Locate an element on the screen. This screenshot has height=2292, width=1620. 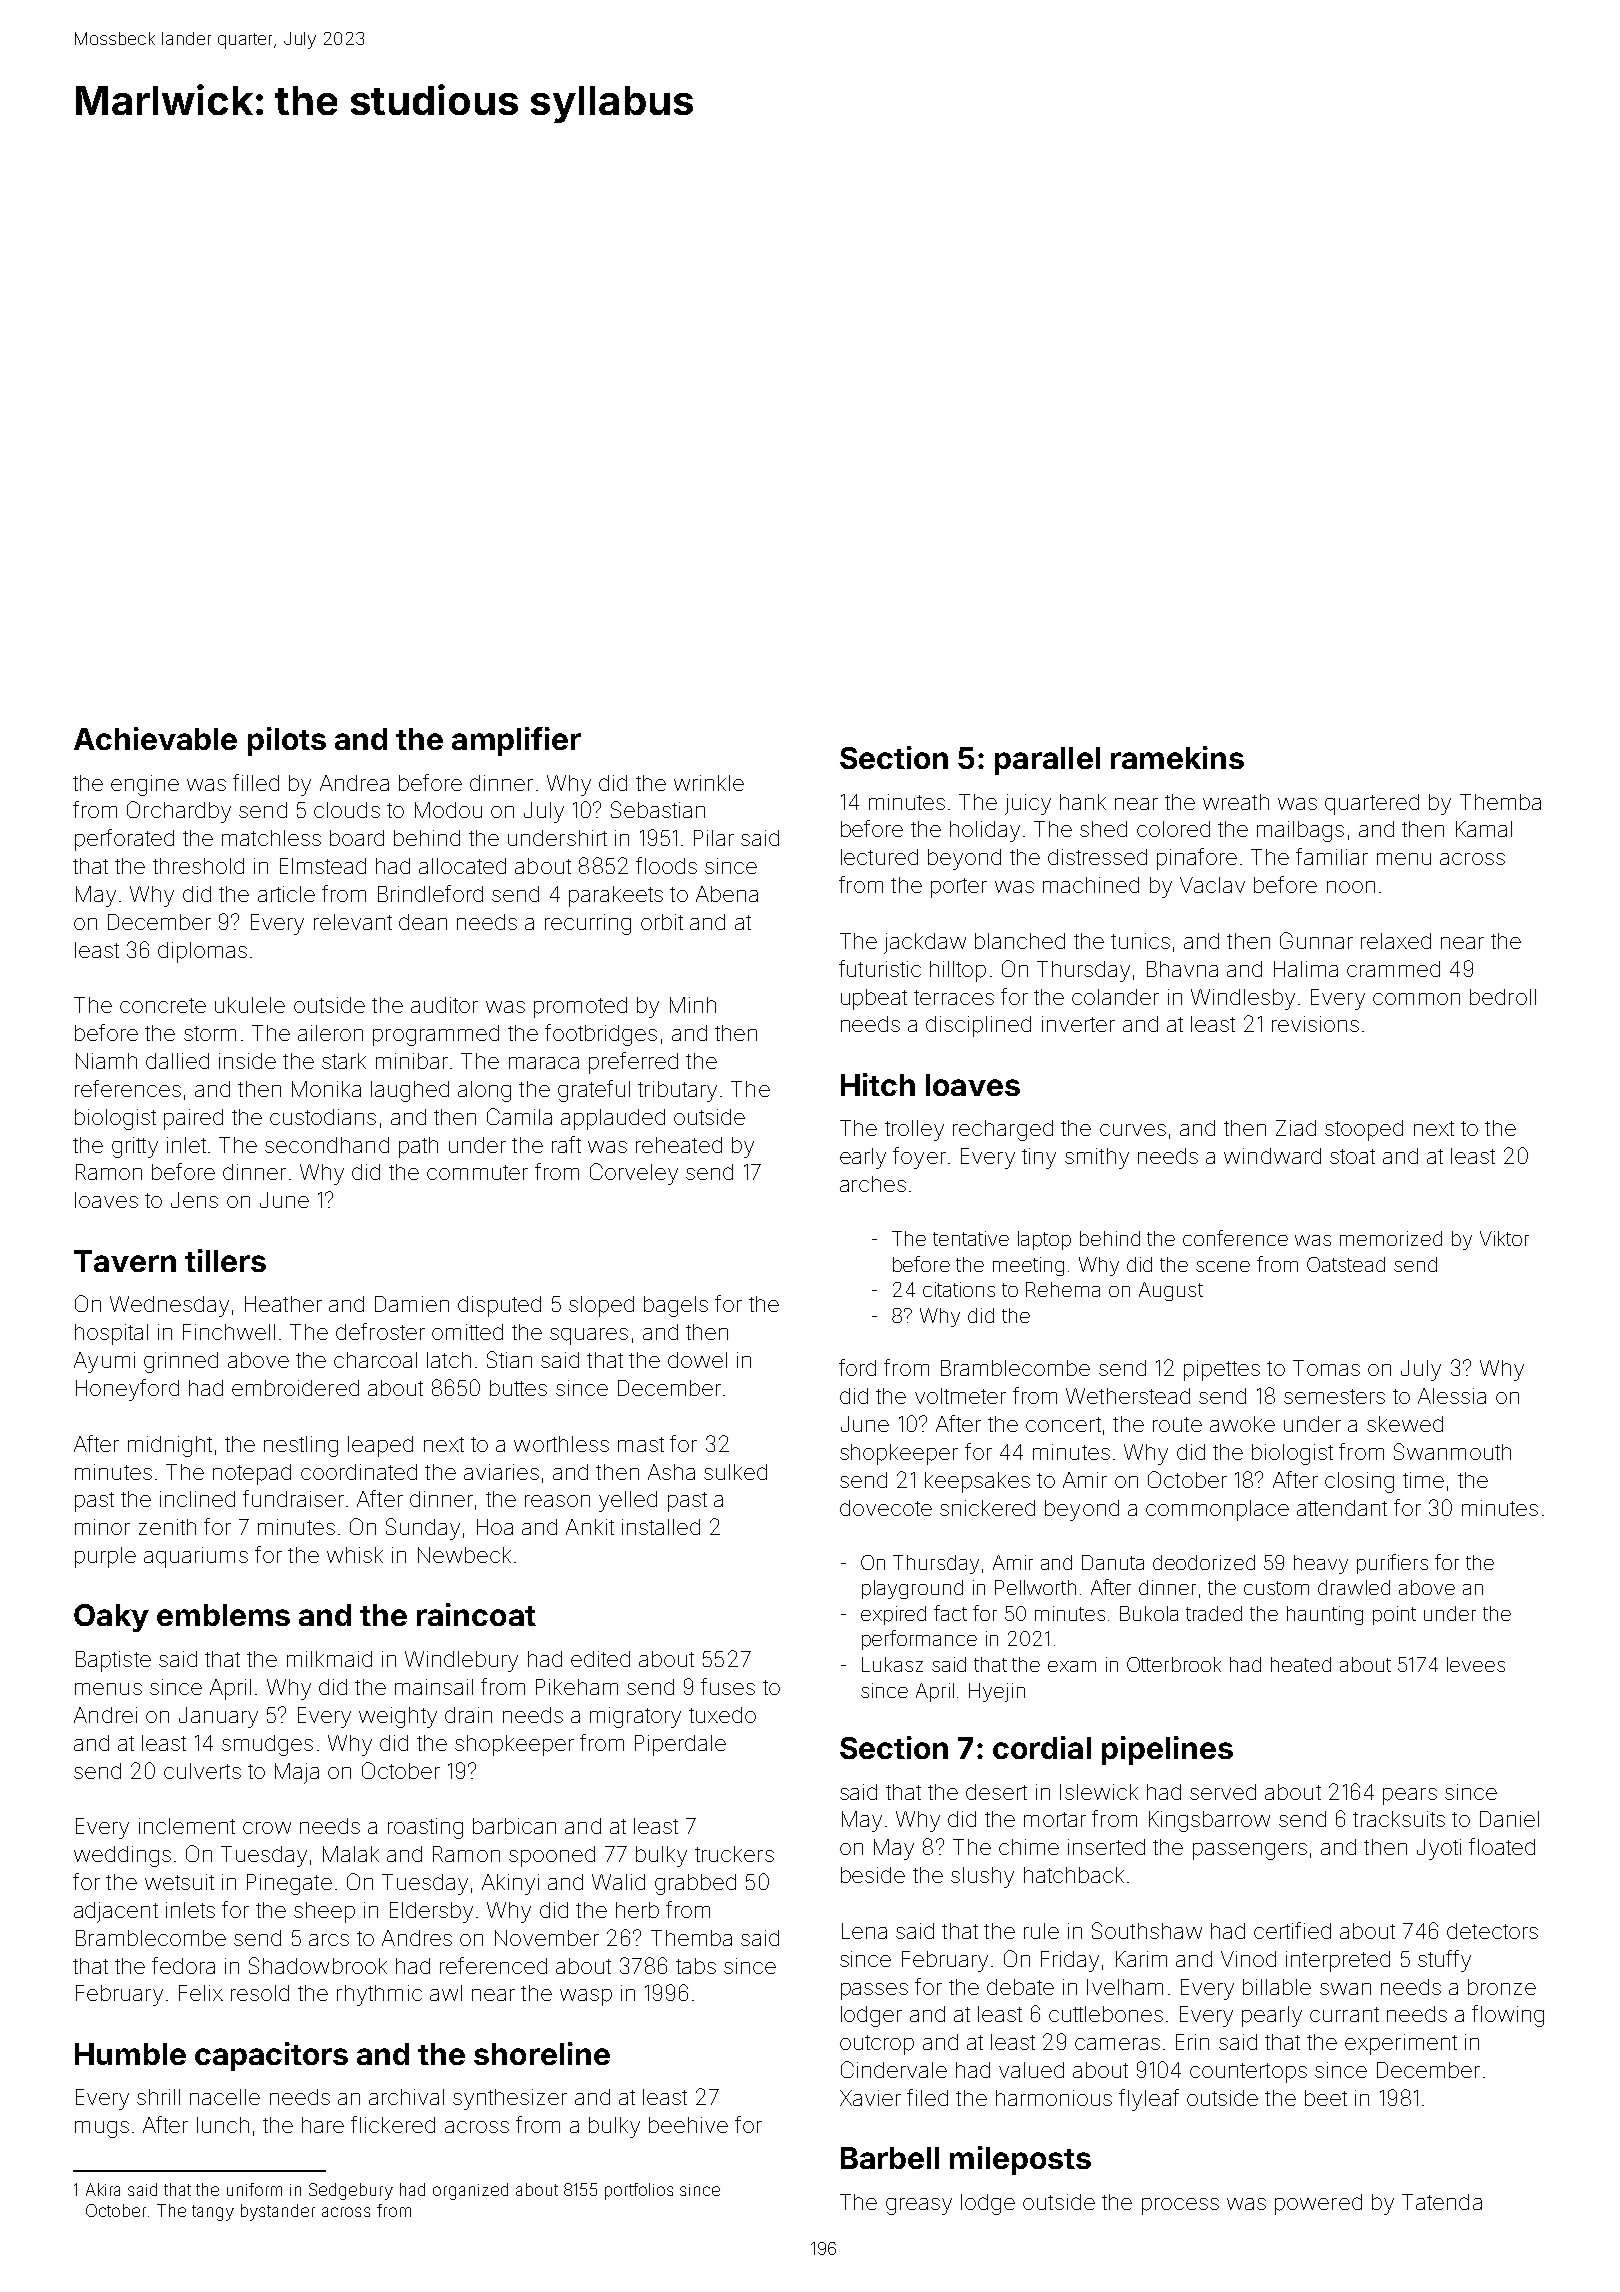
Alessia is located at coordinates (1452, 1396).
